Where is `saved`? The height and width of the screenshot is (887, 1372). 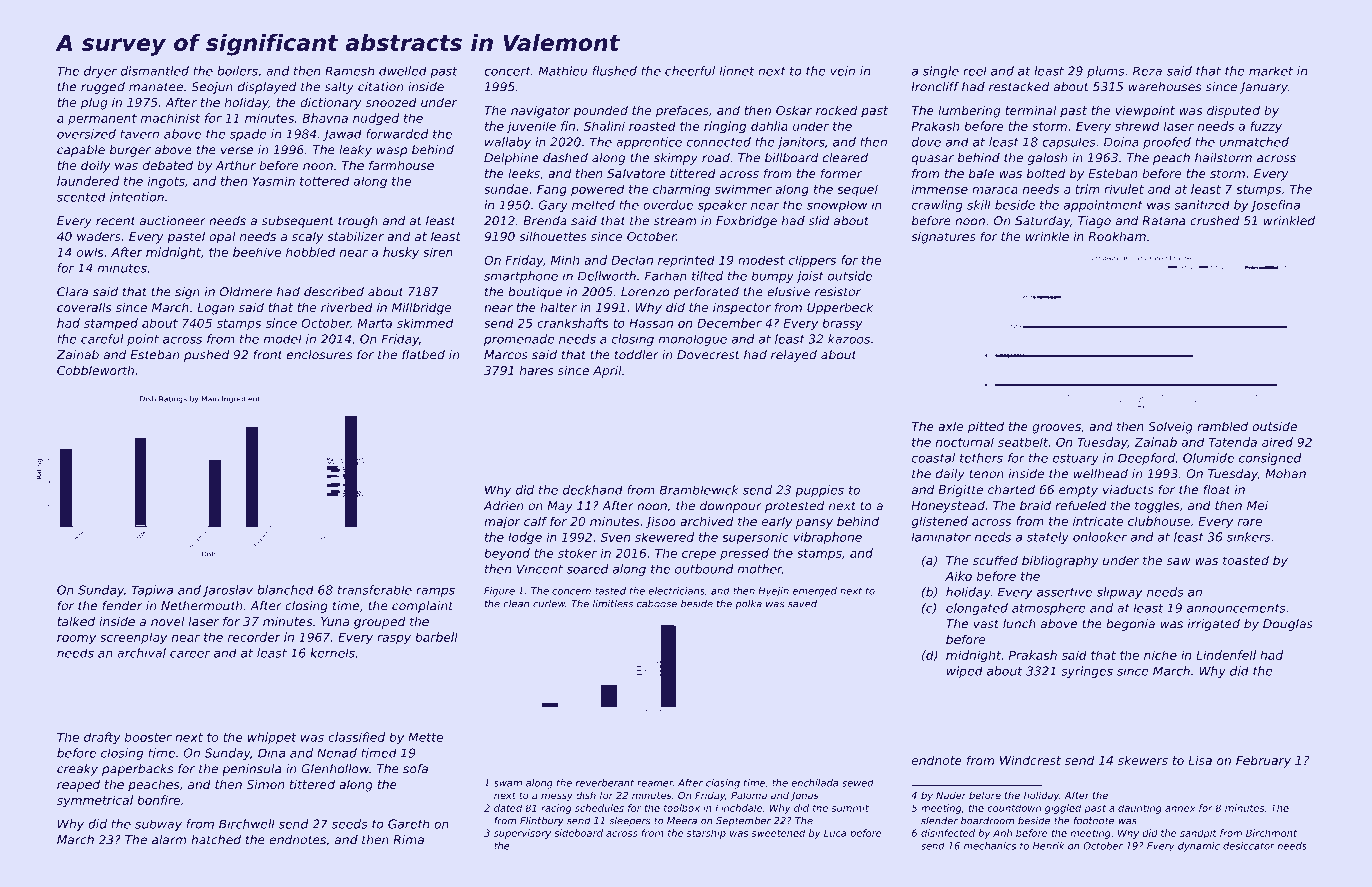 saved is located at coordinates (802, 604).
